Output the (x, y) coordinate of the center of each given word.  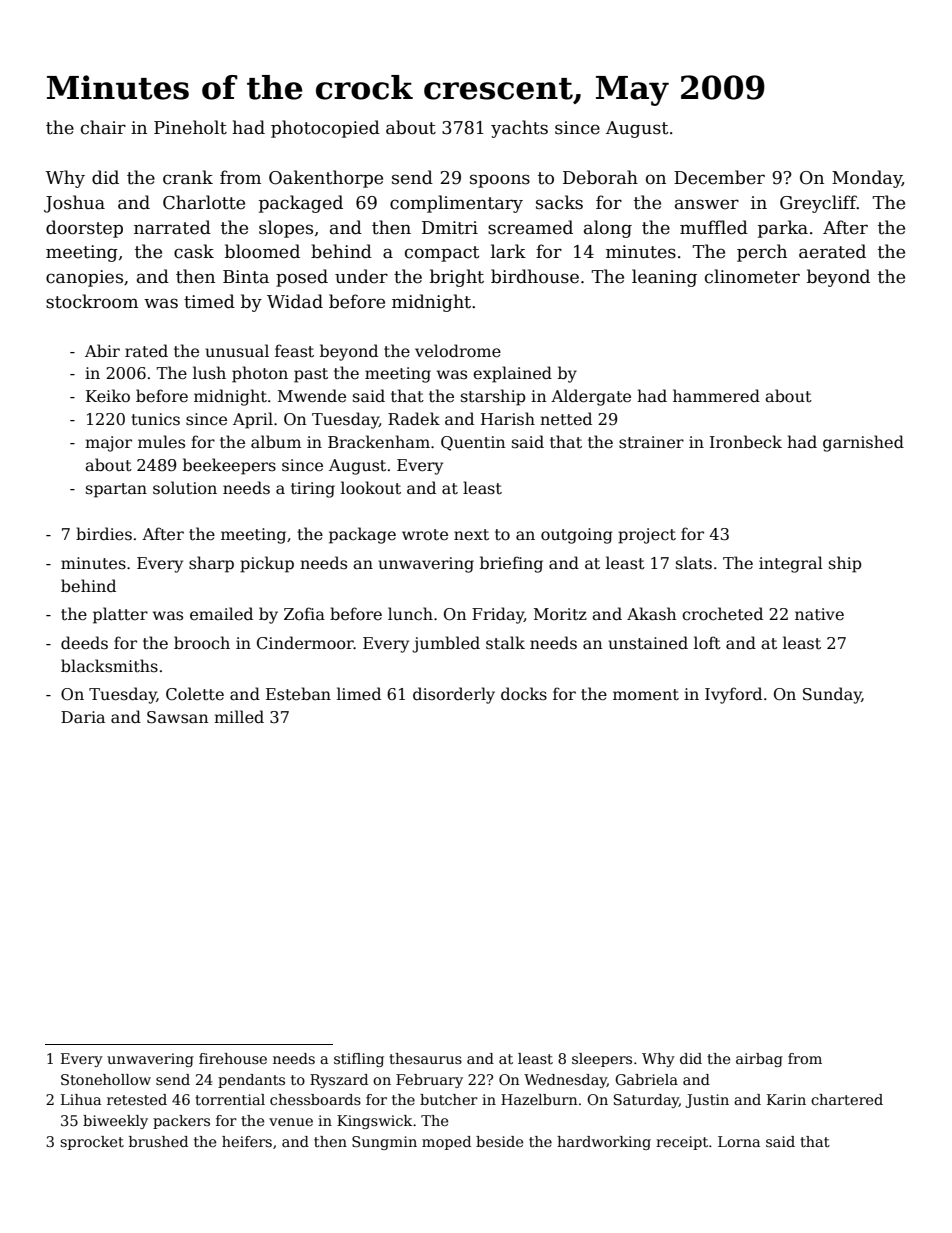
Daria (83, 717)
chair (103, 127)
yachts (519, 129)
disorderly (454, 695)
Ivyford (733, 695)
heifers (247, 1141)
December (719, 177)
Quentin (473, 443)
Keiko (108, 396)
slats (694, 563)
